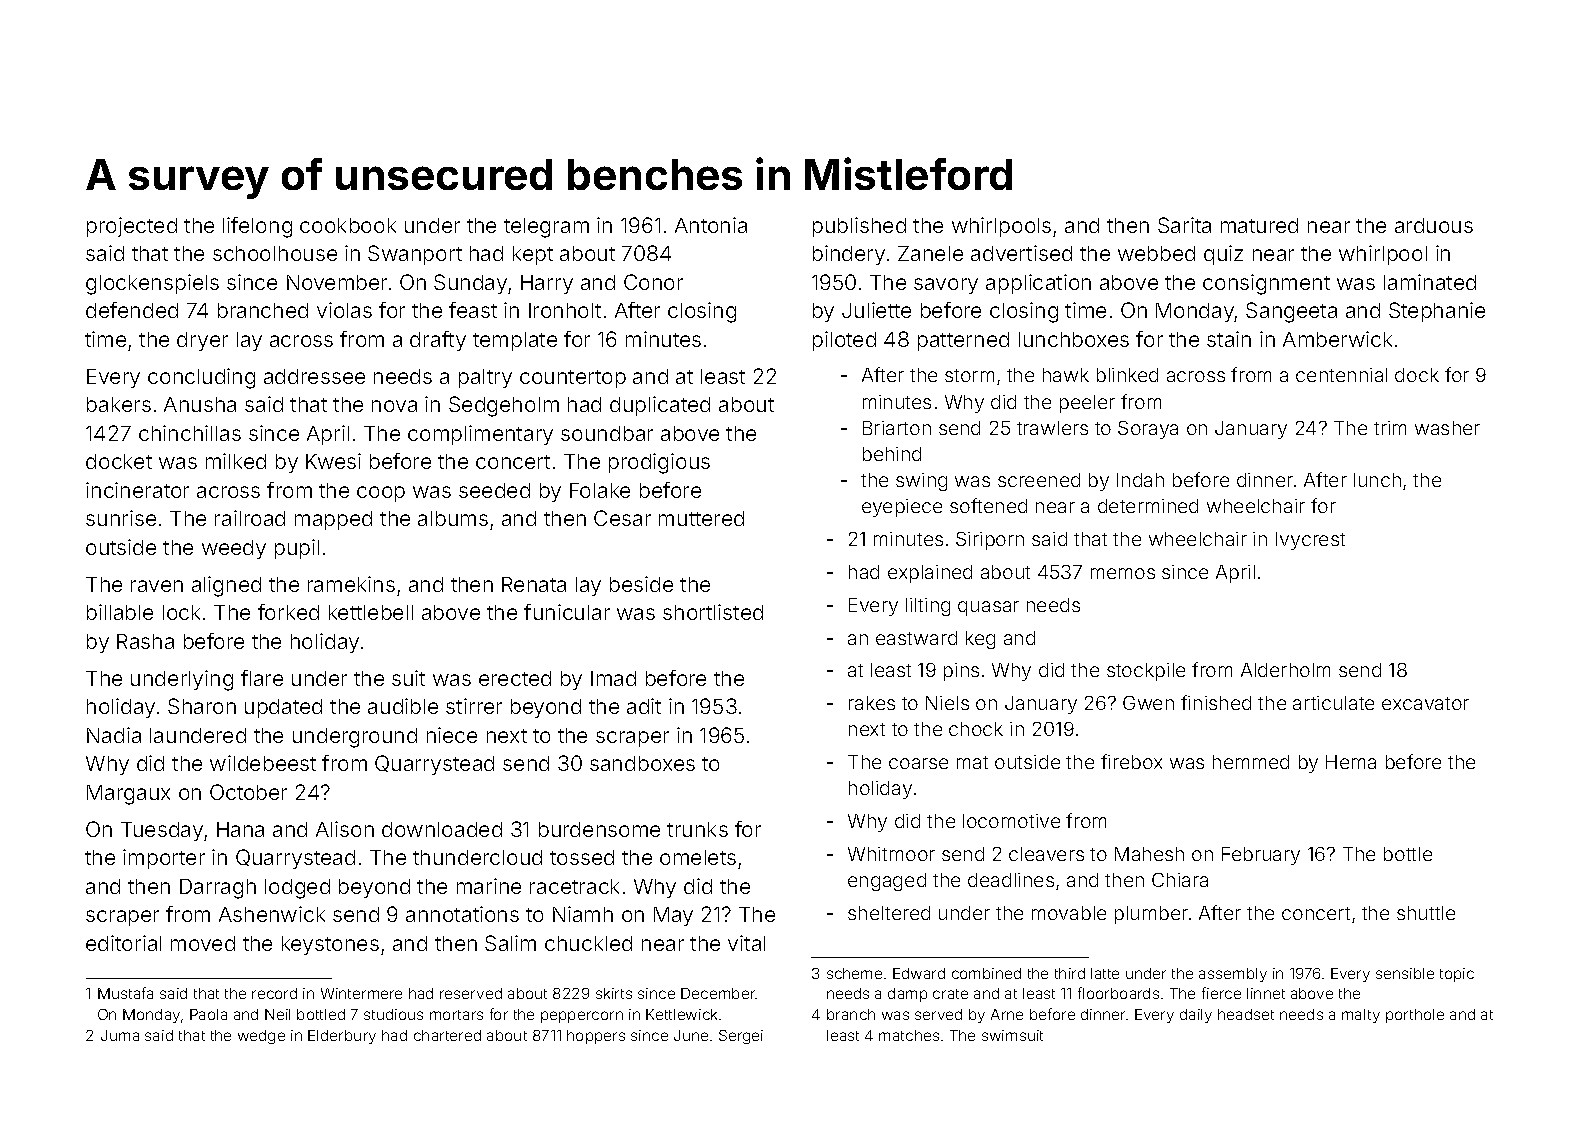  I want to click on shortlisted, so click(713, 612).
